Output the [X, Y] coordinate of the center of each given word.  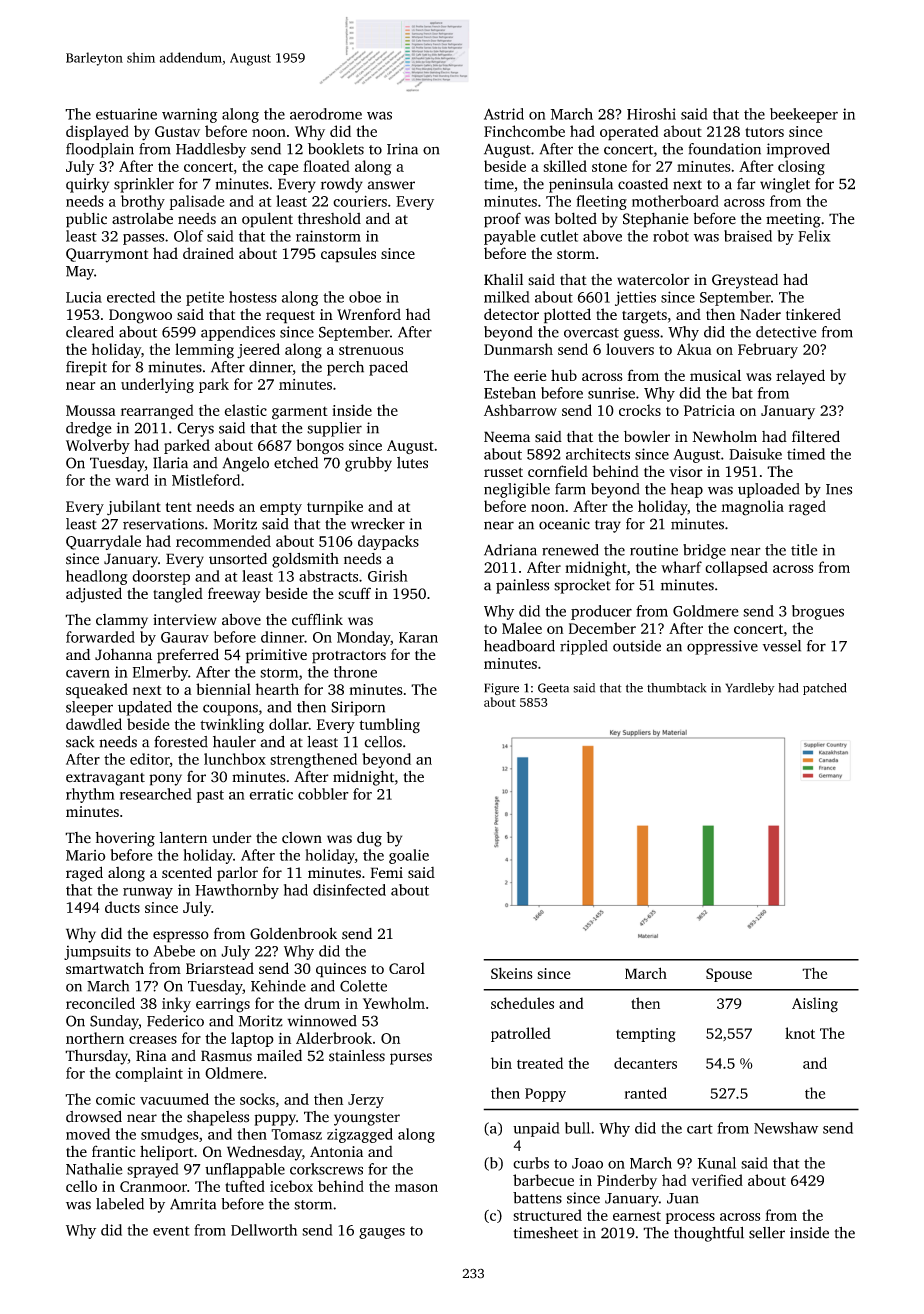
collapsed [736, 568]
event [171, 1231]
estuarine [126, 114]
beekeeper [804, 115]
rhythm [90, 795]
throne [355, 672]
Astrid [504, 114]
